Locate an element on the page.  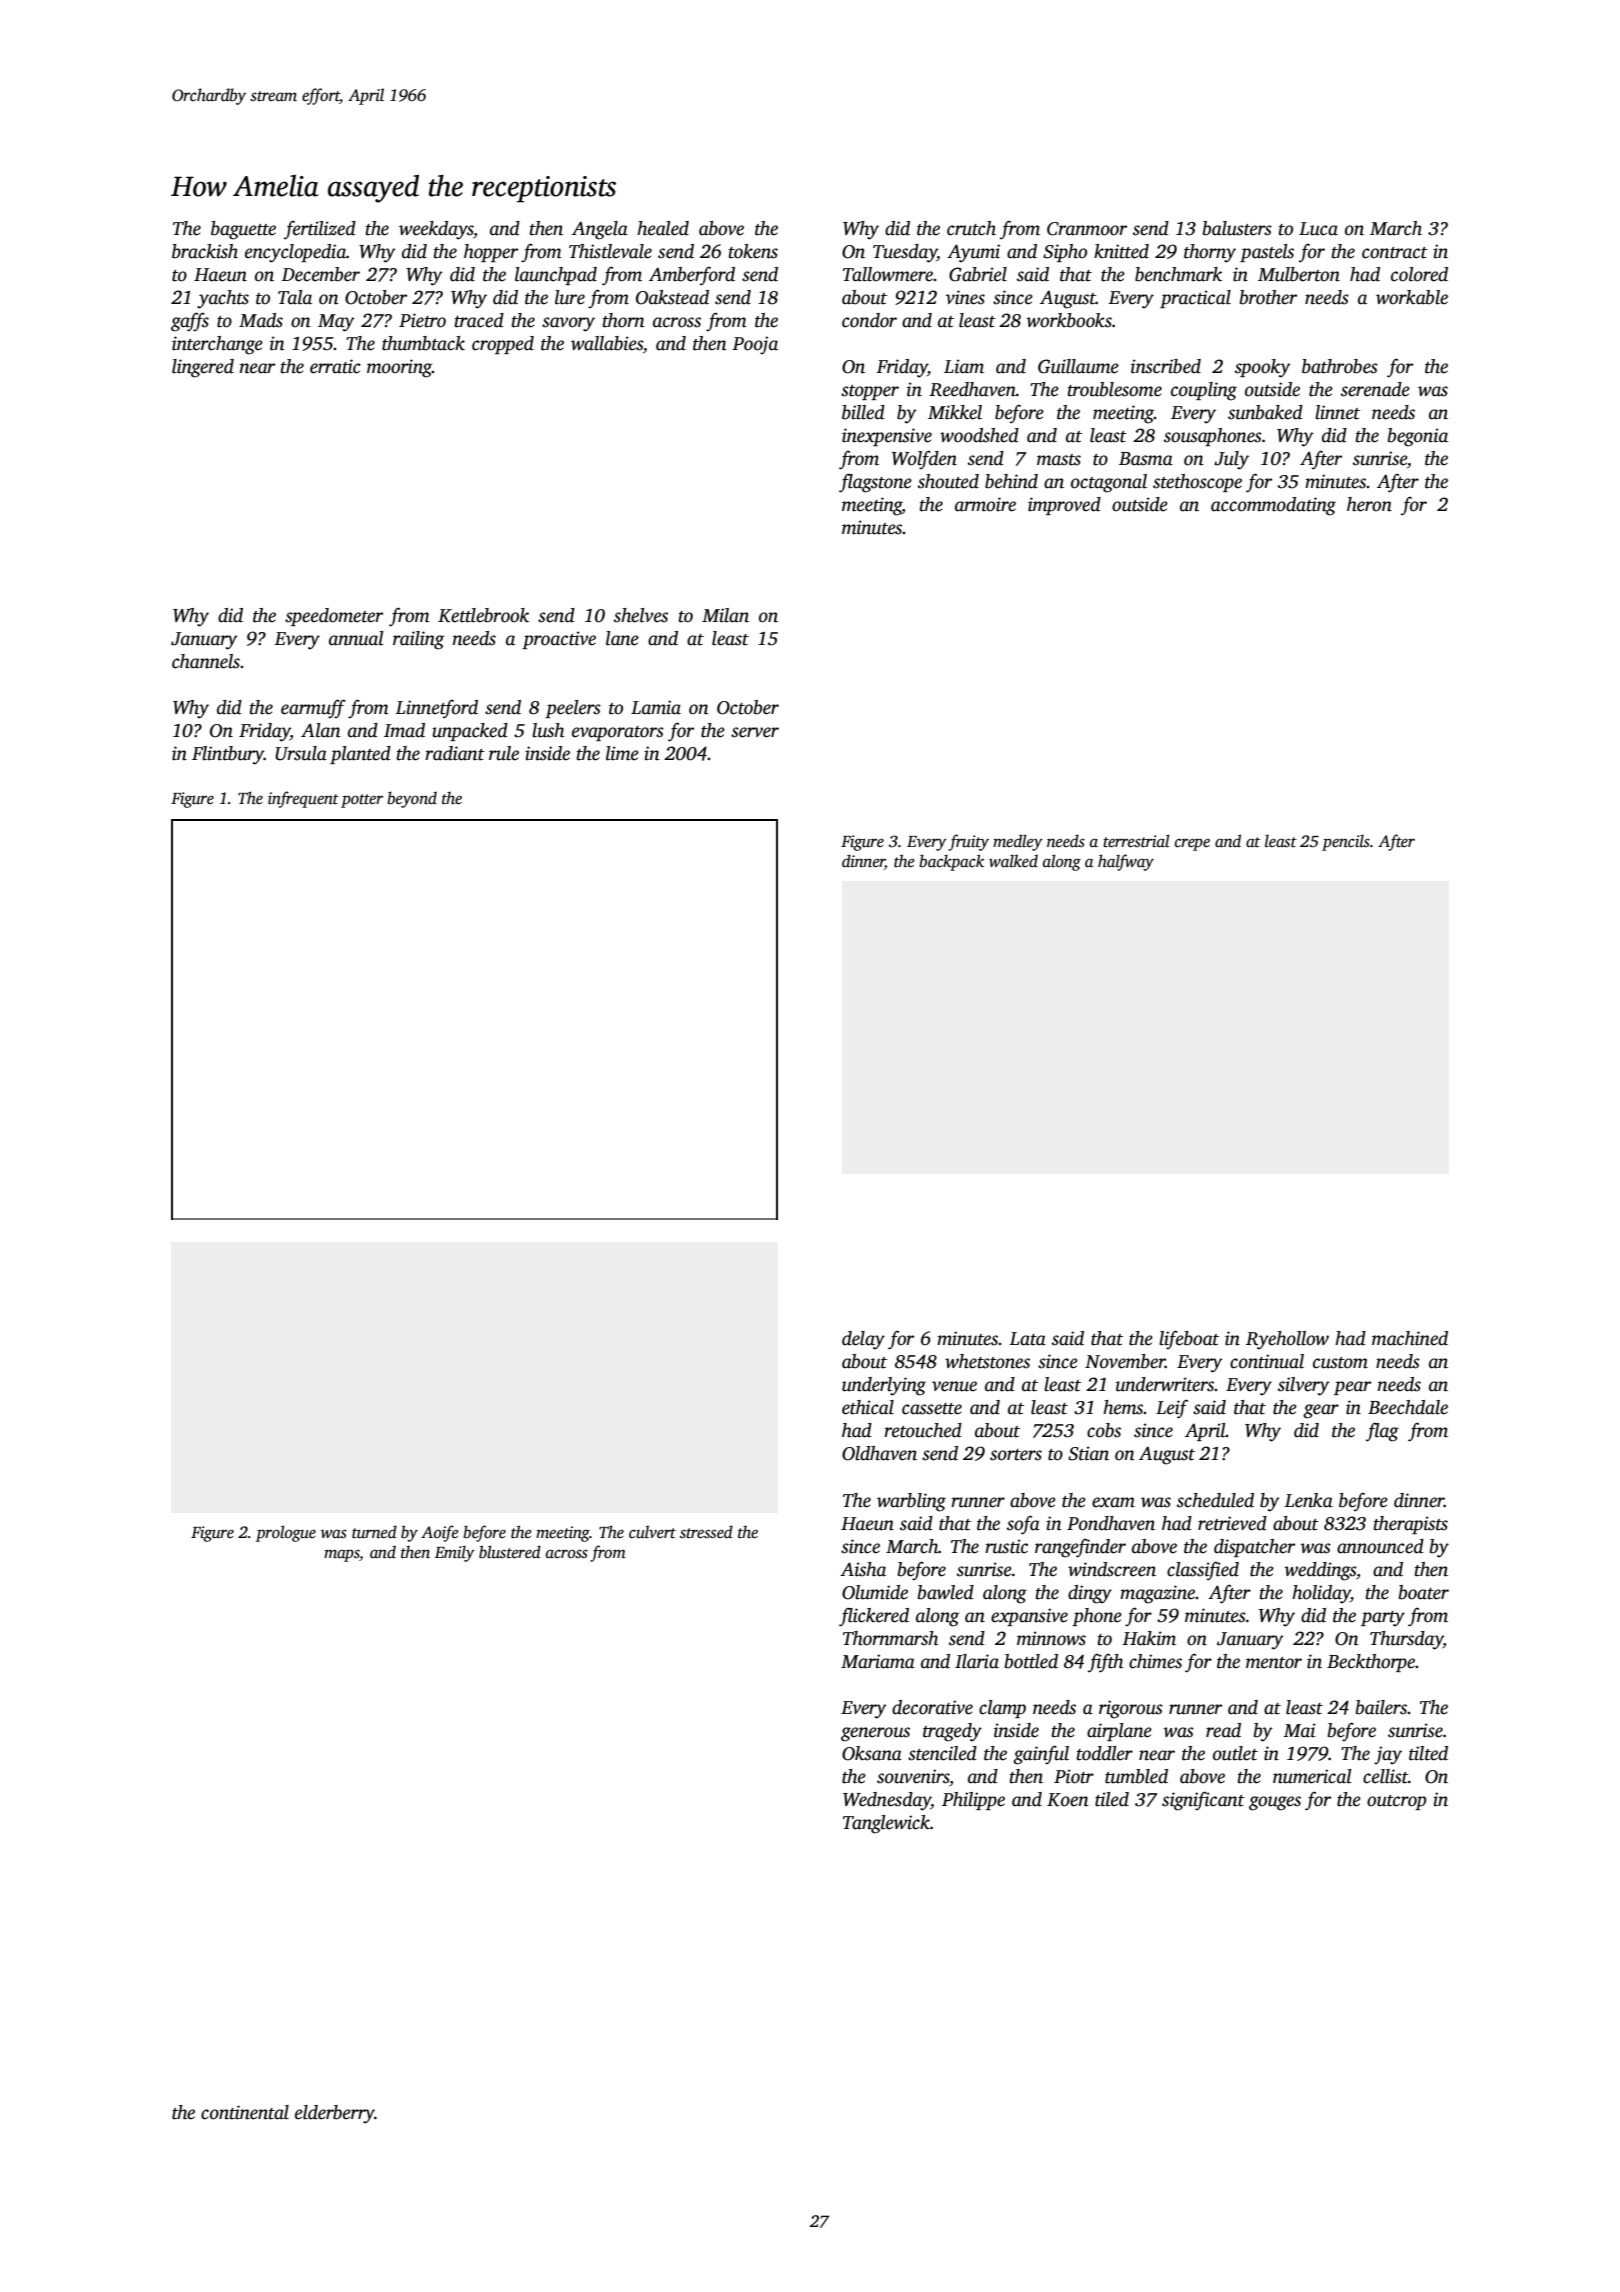
pencils is located at coordinates (1346, 843).
